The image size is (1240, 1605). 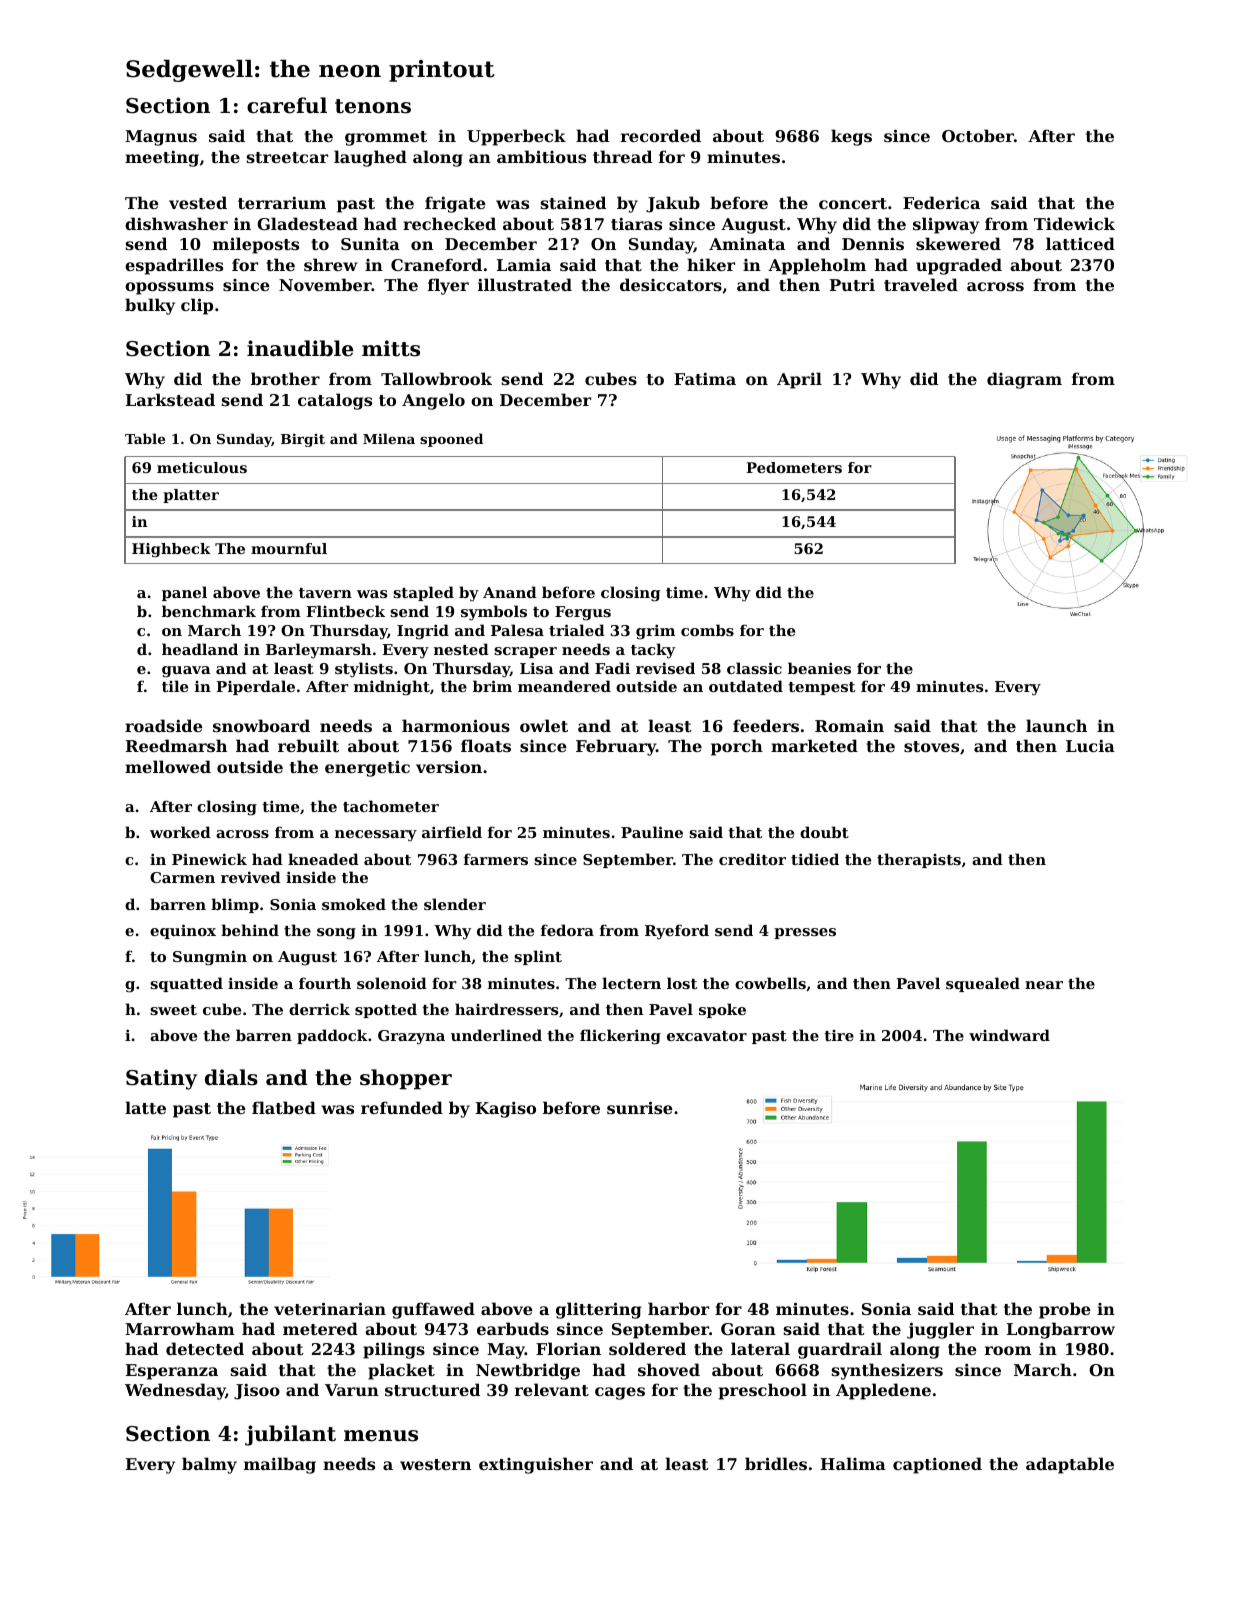 I want to click on sunrise, so click(x=640, y=1107).
